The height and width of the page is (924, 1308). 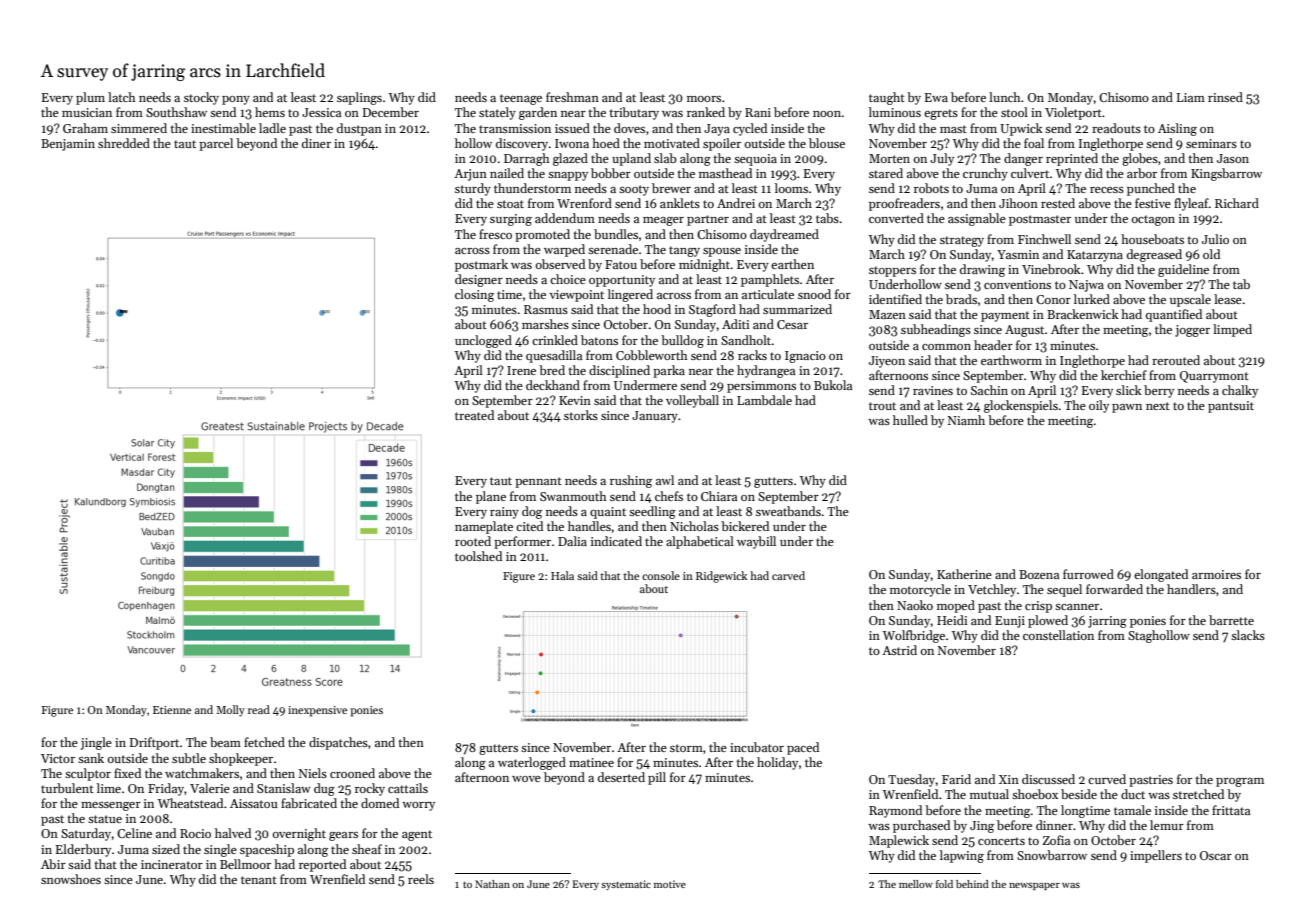 I want to click on furrowed, so click(x=1088, y=574).
